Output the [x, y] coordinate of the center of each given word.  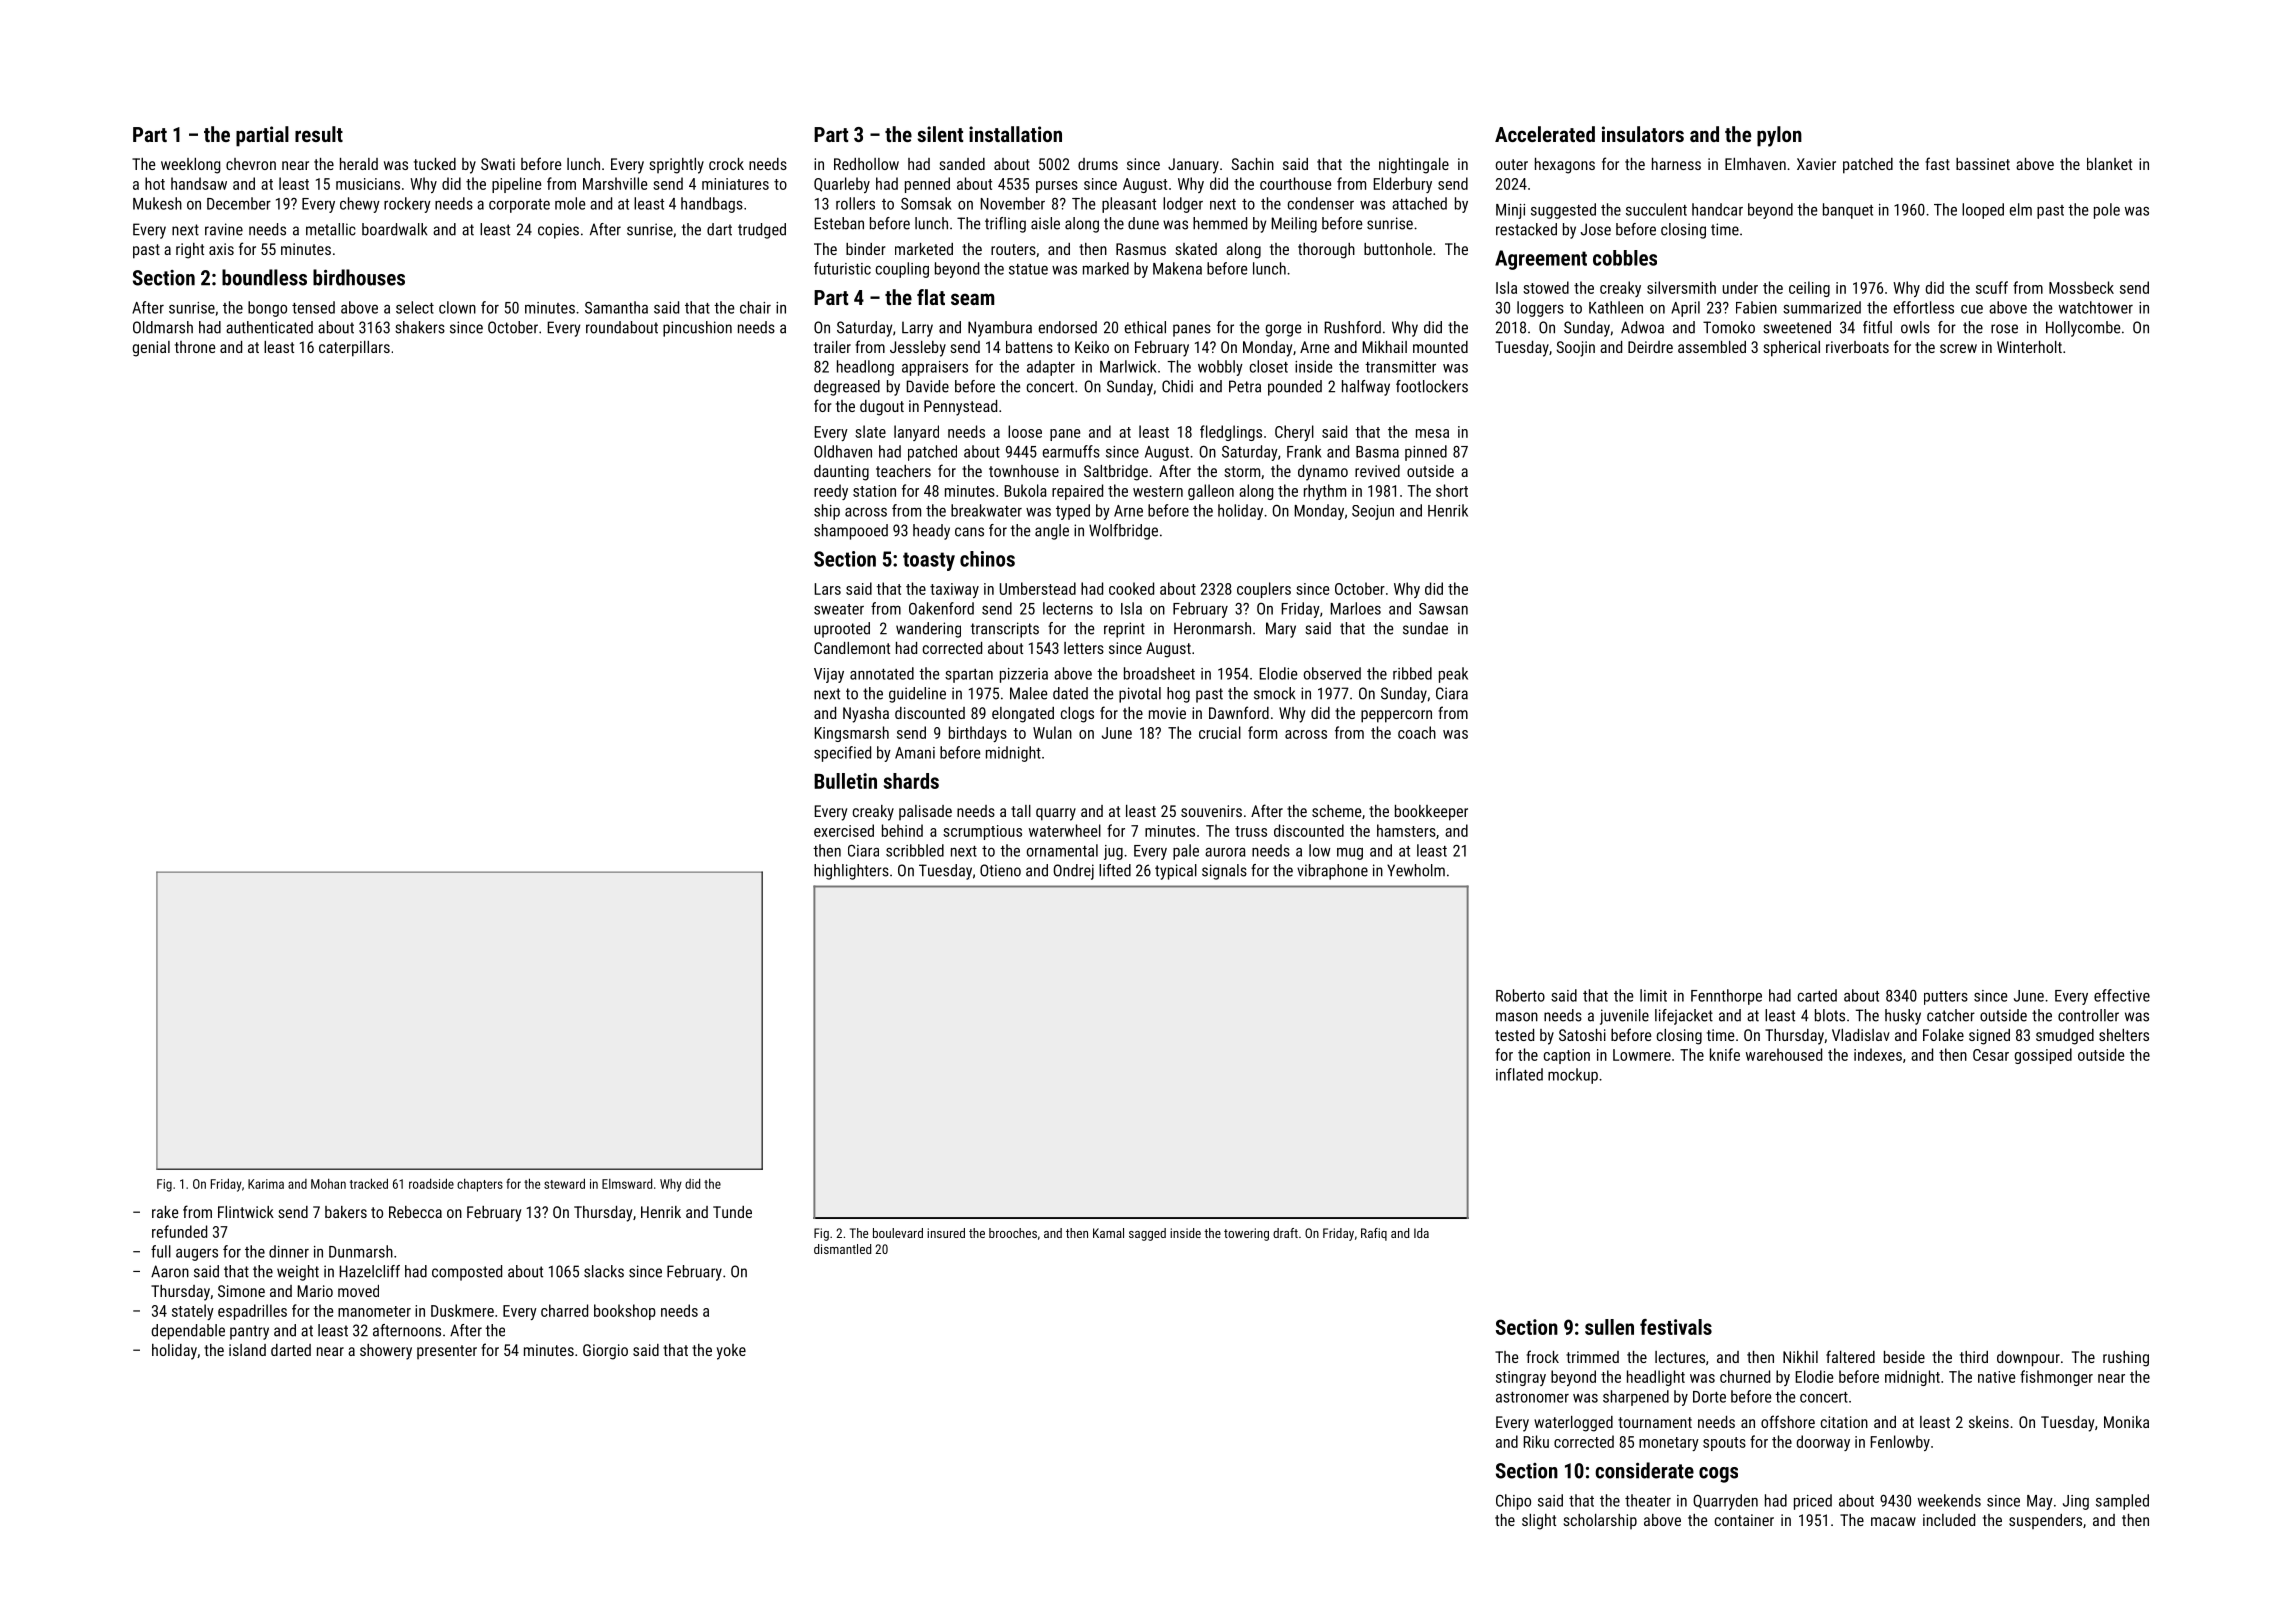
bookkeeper [1431, 813]
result [319, 134]
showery [386, 1352]
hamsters [1406, 830]
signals [1224, 872]
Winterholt [2029, 347]
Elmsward [627, 1183]
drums [1098, 164]
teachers [903, 471]
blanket [2109, 164]
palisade [925, 812]
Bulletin [845, 781]
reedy [831, 492]
